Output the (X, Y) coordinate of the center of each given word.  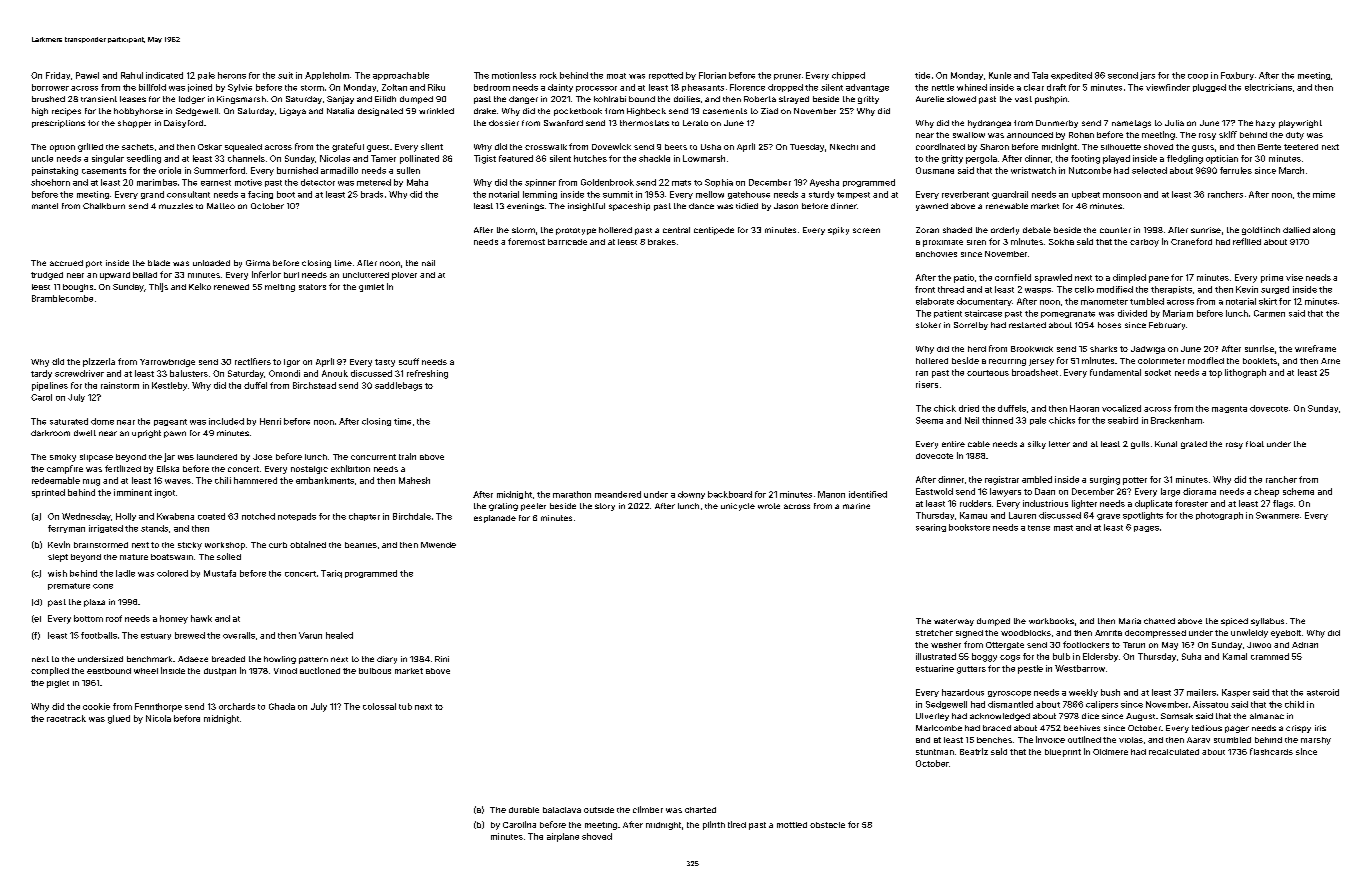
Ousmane (935, 170)
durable (524, 810)
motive (248, 182)
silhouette (1121, 147)
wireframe (1315, 348)
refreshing (427, 374)
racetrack (66, 718)
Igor (292, 363)
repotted (666, 76)
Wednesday (86, 517)
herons (232, 75)
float (1255, 444)
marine (856, 506)
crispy (1298, 729)
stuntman (935, 752)
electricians (1268, 87)
